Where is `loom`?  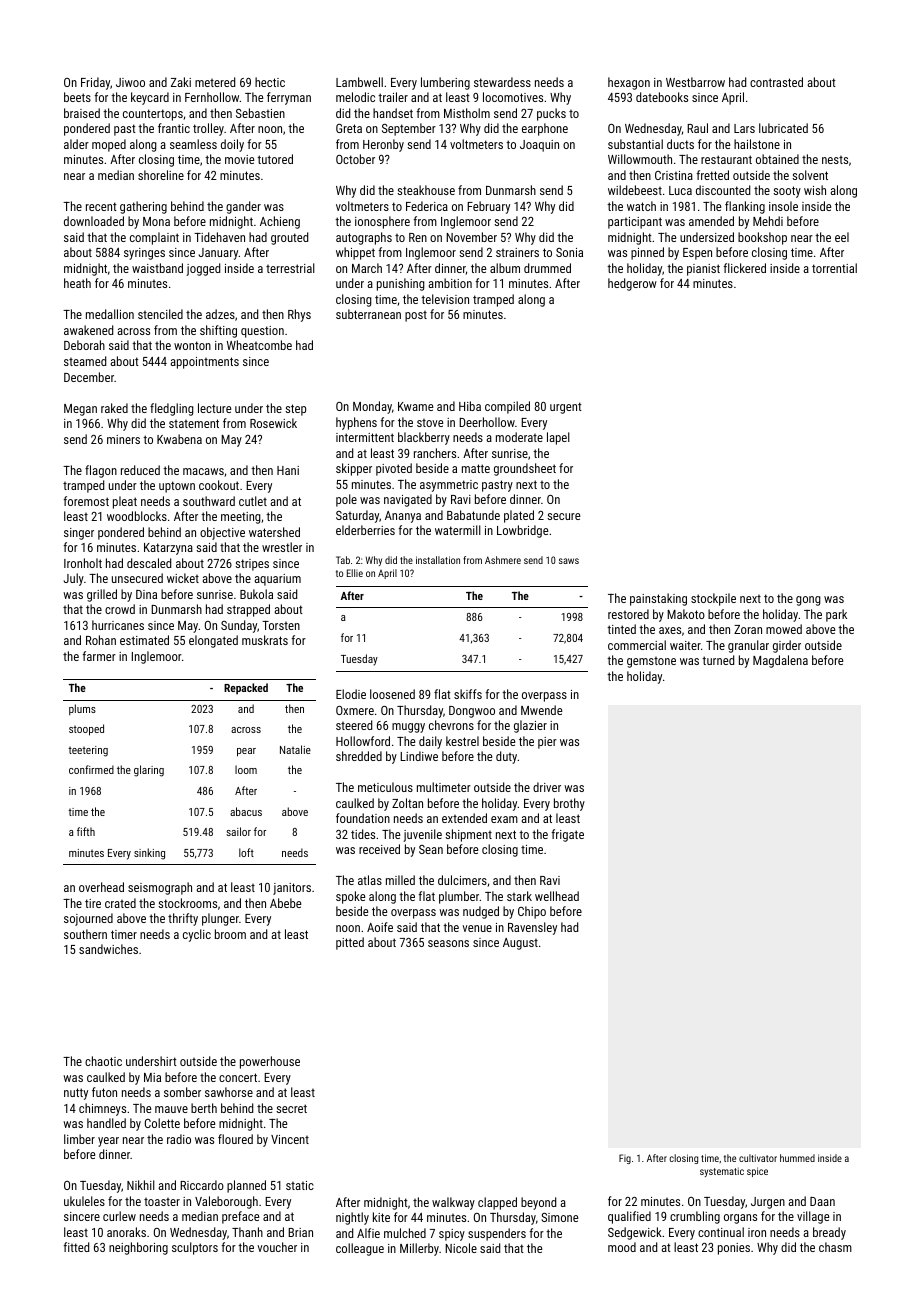 loom is located at coordinates (246, 769).
